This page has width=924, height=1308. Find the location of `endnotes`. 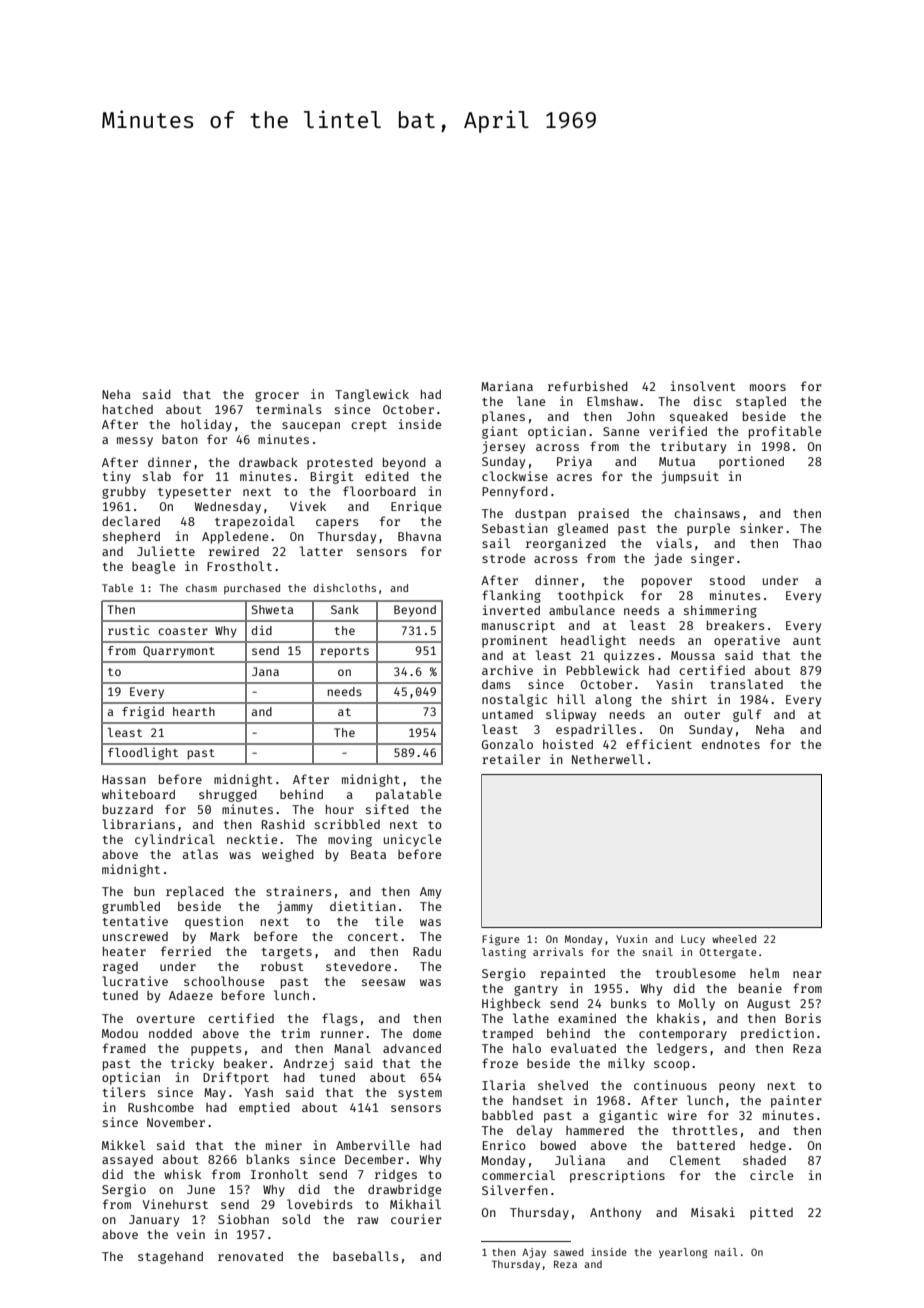

endnotes is located at coordinates (731, 744).
